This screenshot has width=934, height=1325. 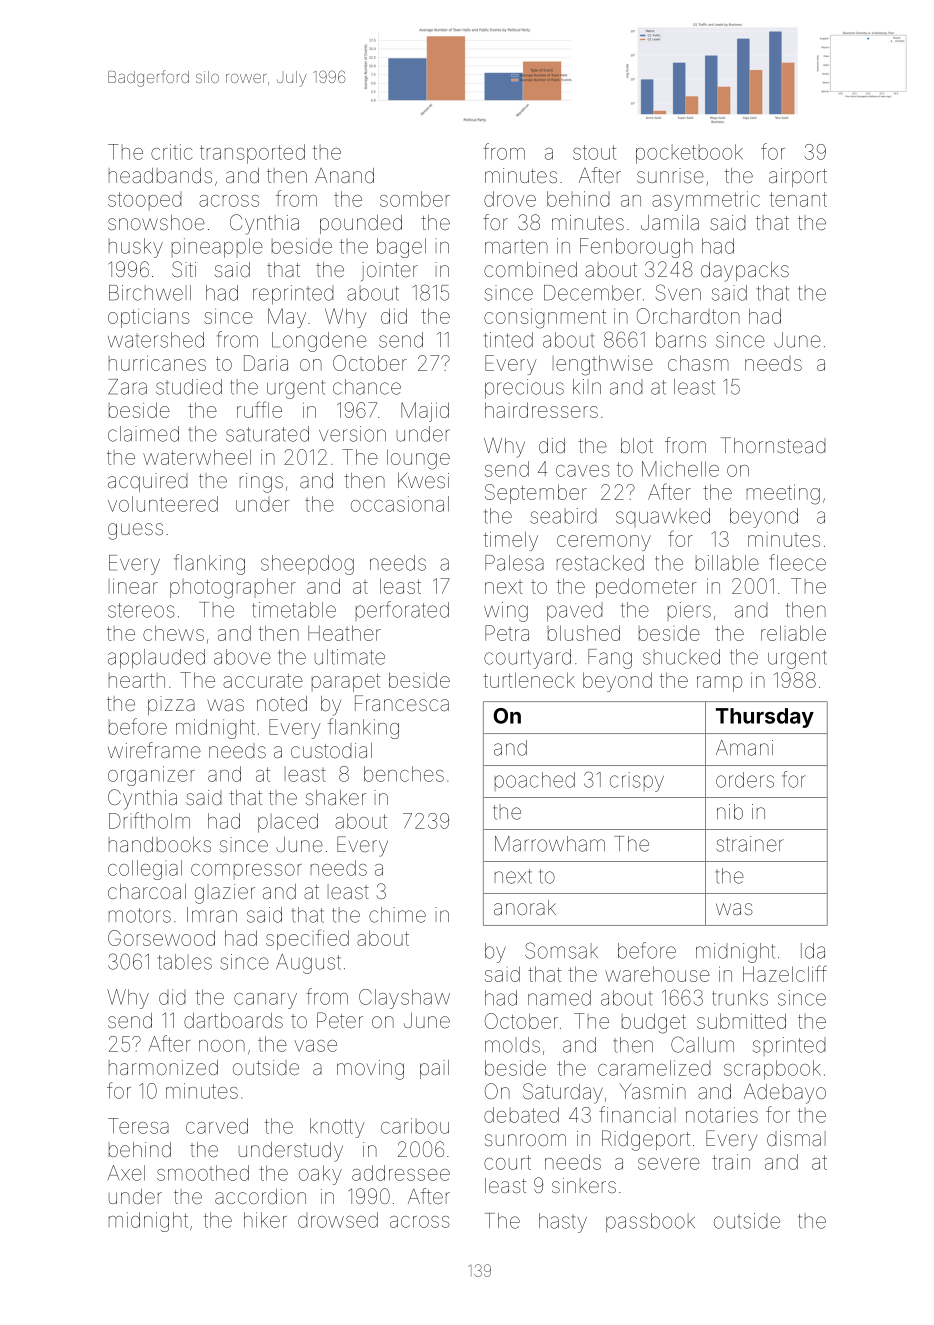 What do you see at coordinates (681, 340) in the screenshot?
I see `barns` at bounding box center [681, 340].
